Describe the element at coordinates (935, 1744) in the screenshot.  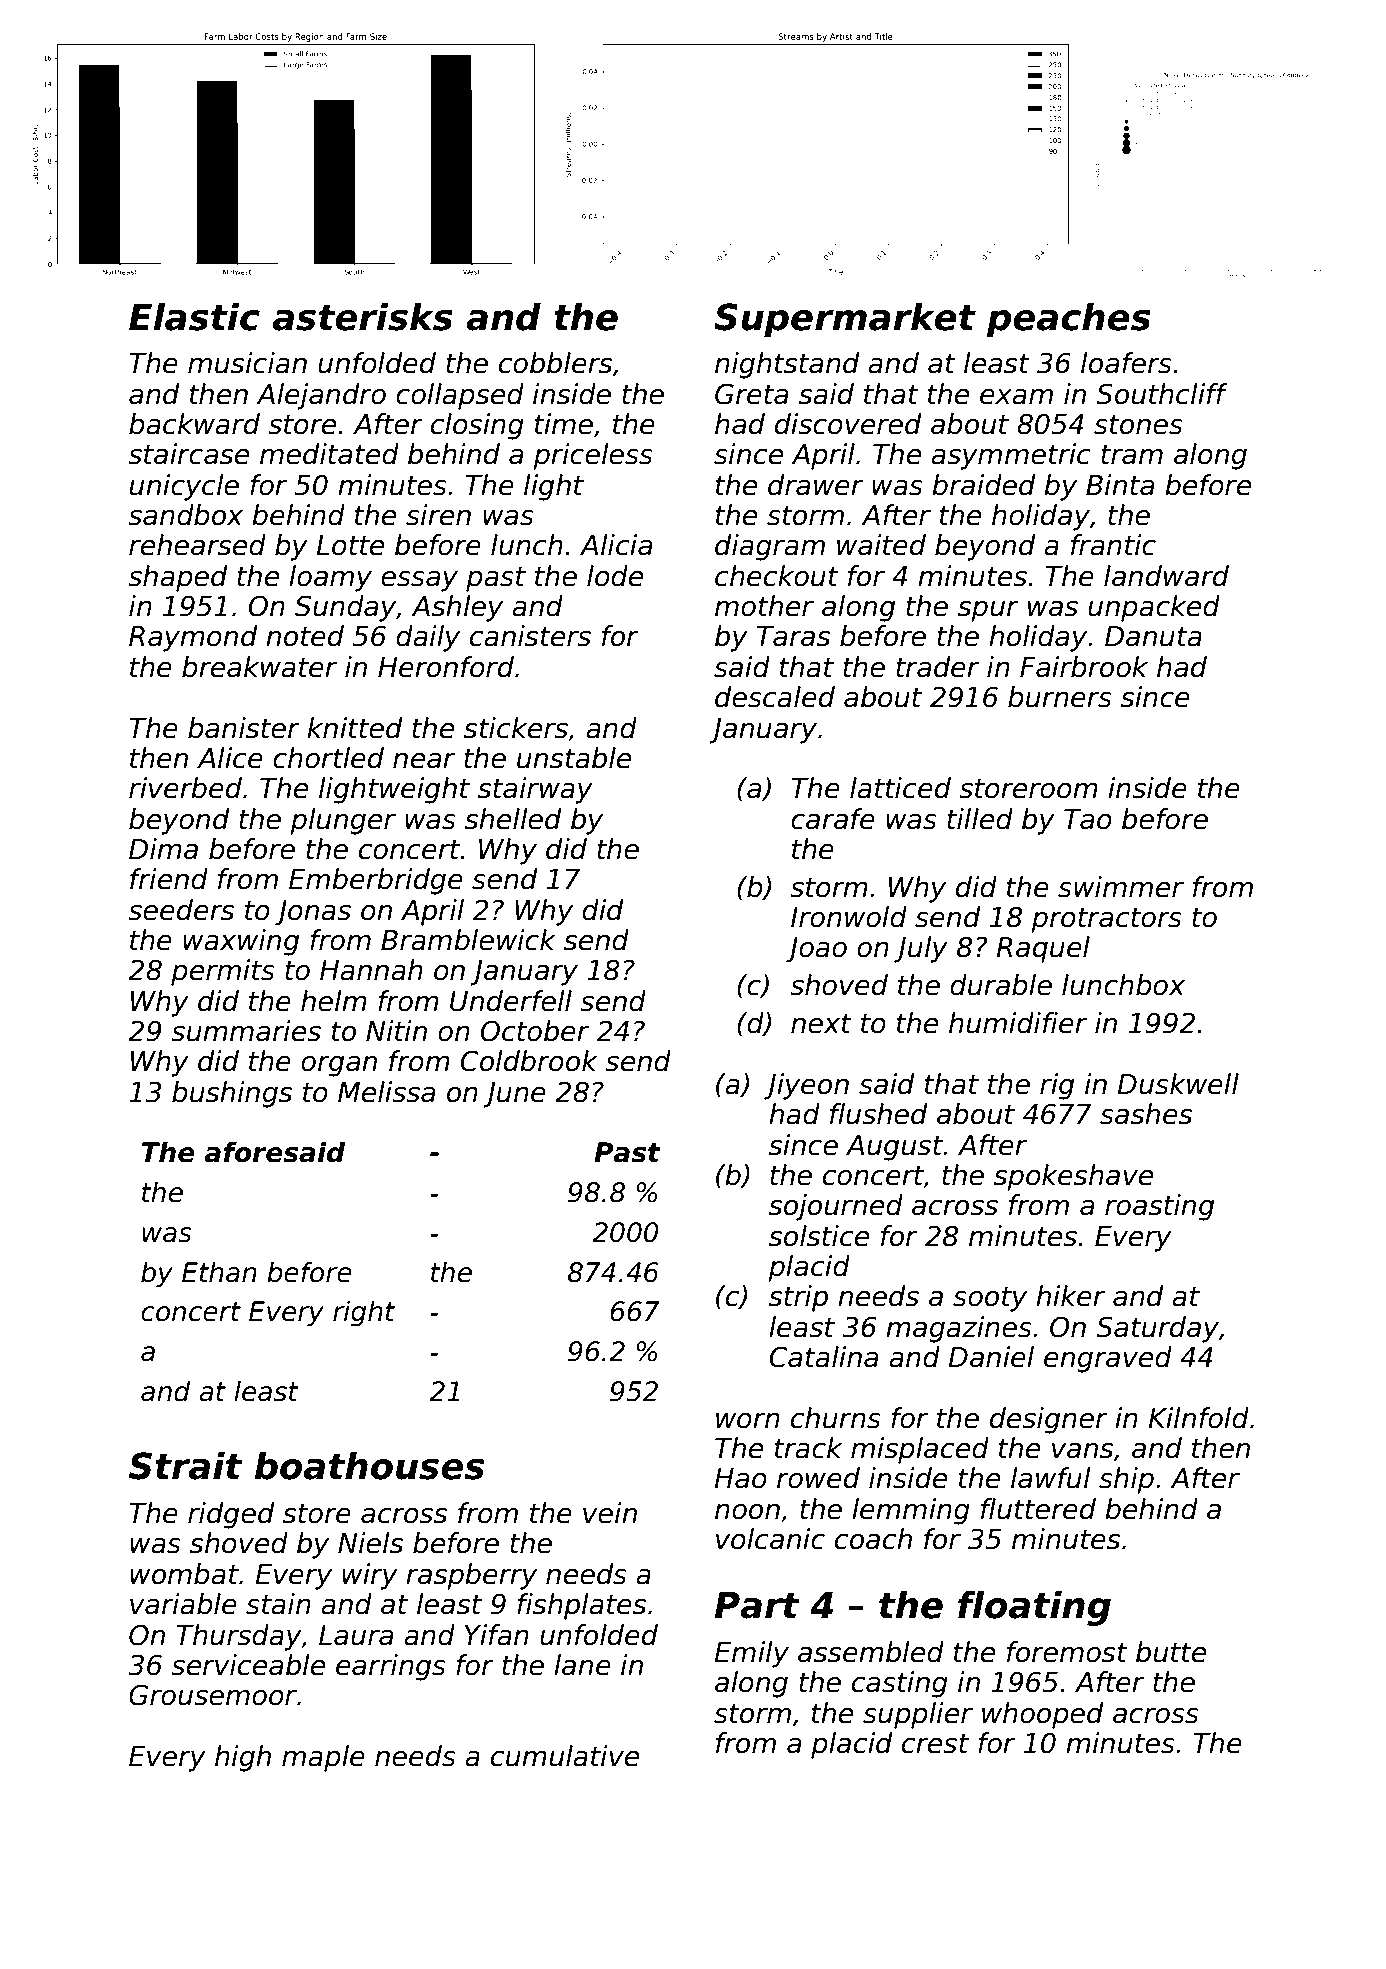
I see `crest` at that location.
